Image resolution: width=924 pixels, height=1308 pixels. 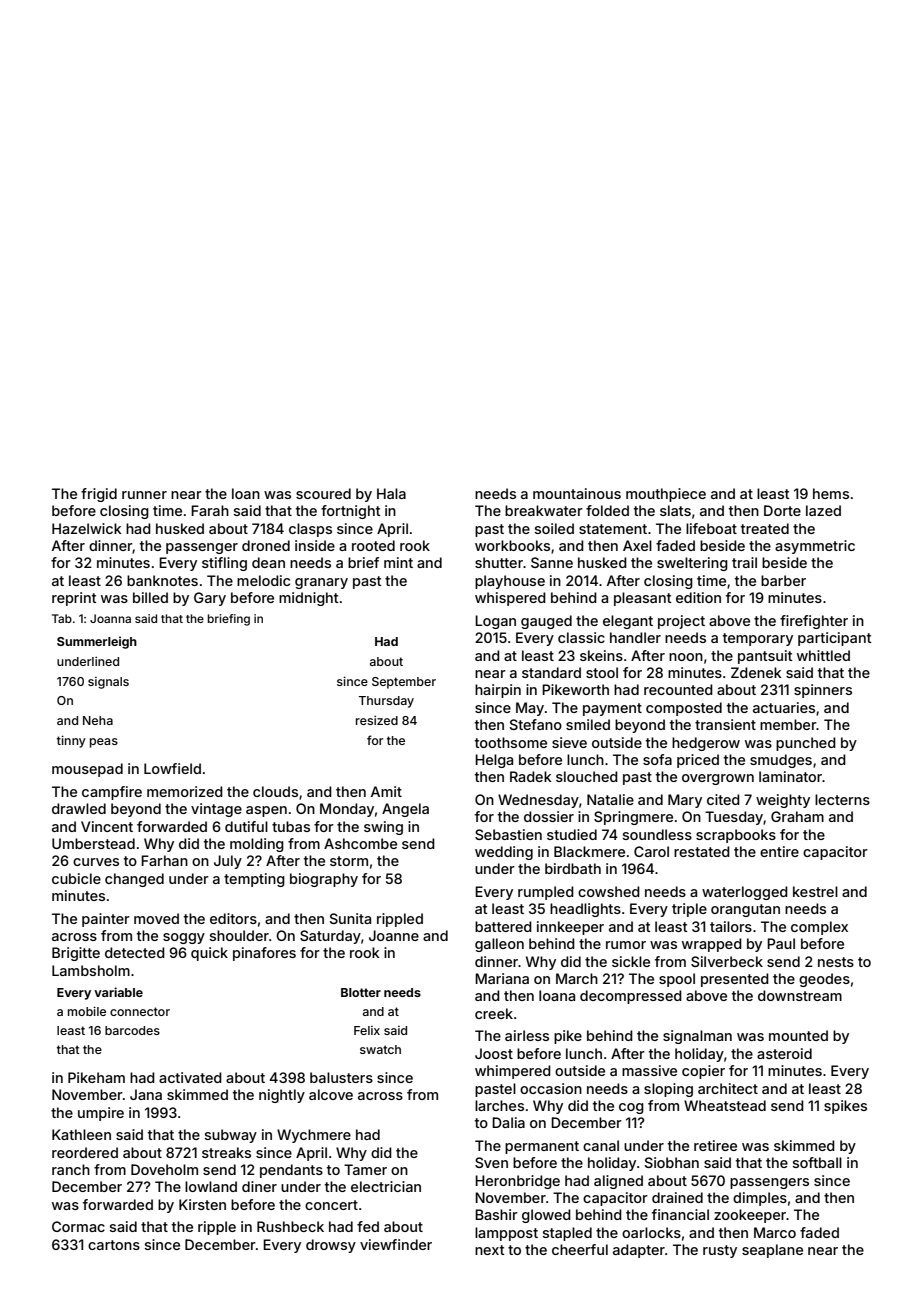 I want to click on lazed, so click(x=823, y=510).
